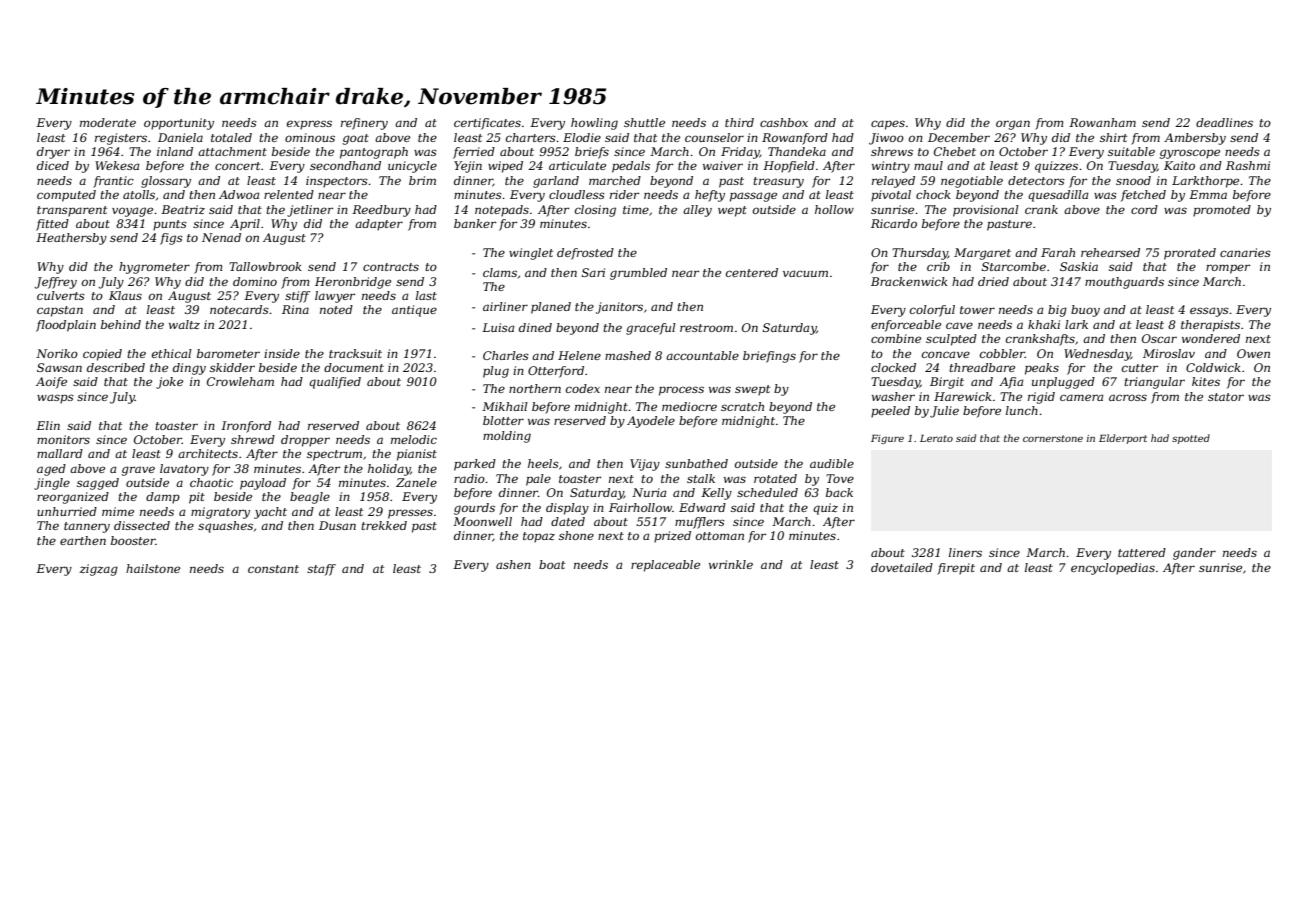 The height and width of the page is (924, 1308). I want to click on process, so click(681, 391).
